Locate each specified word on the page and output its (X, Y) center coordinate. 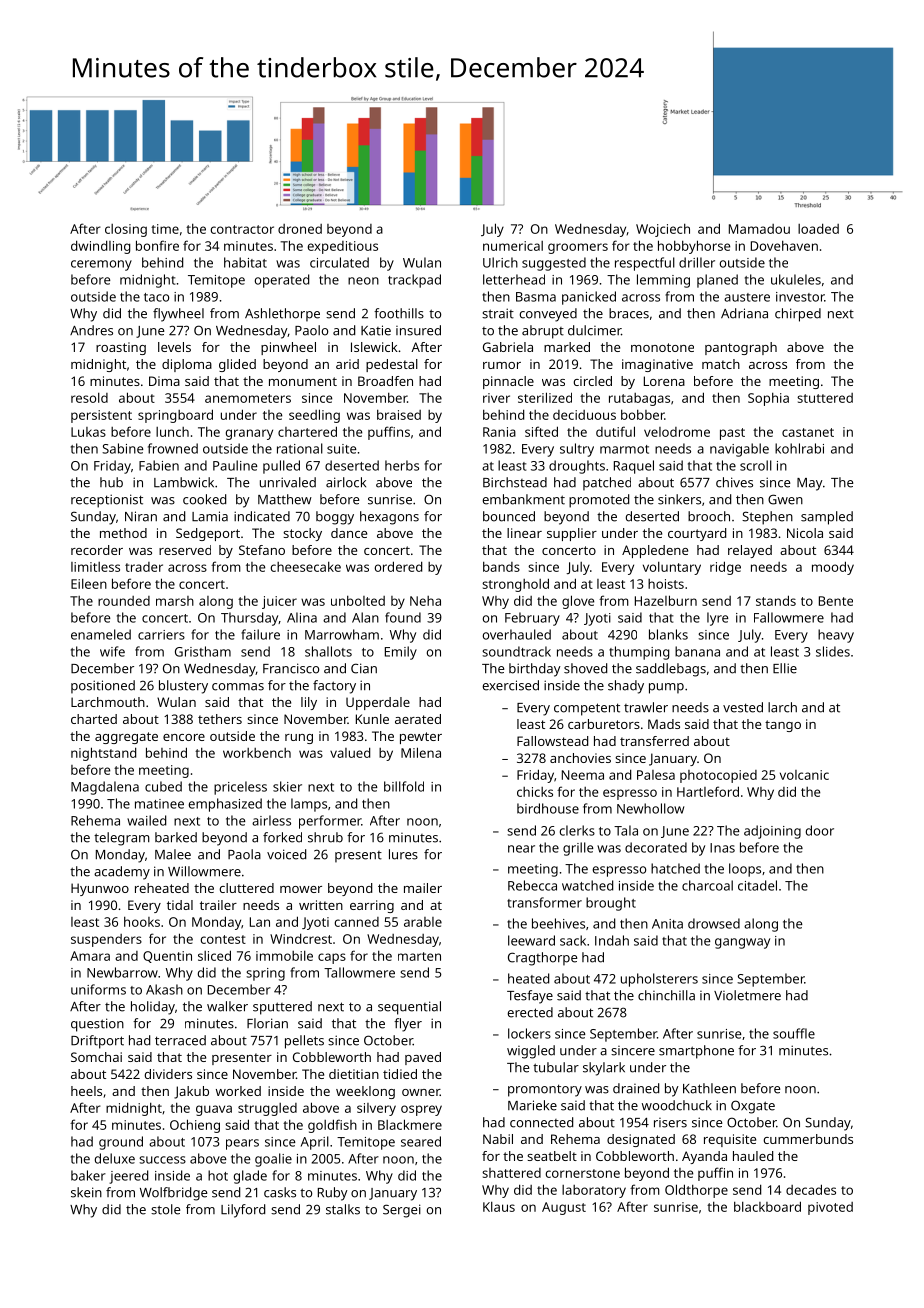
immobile (284, 956)
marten (419, 956)
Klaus (499, 1207)
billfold (404, 786)
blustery (183, 687)
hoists (666, 584)
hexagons (389, 518)
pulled (281, 467)
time (165, 229)
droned (300, 229)
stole (165, 1209)
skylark (604, 1069)
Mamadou (759, 229)
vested (743, 707)
